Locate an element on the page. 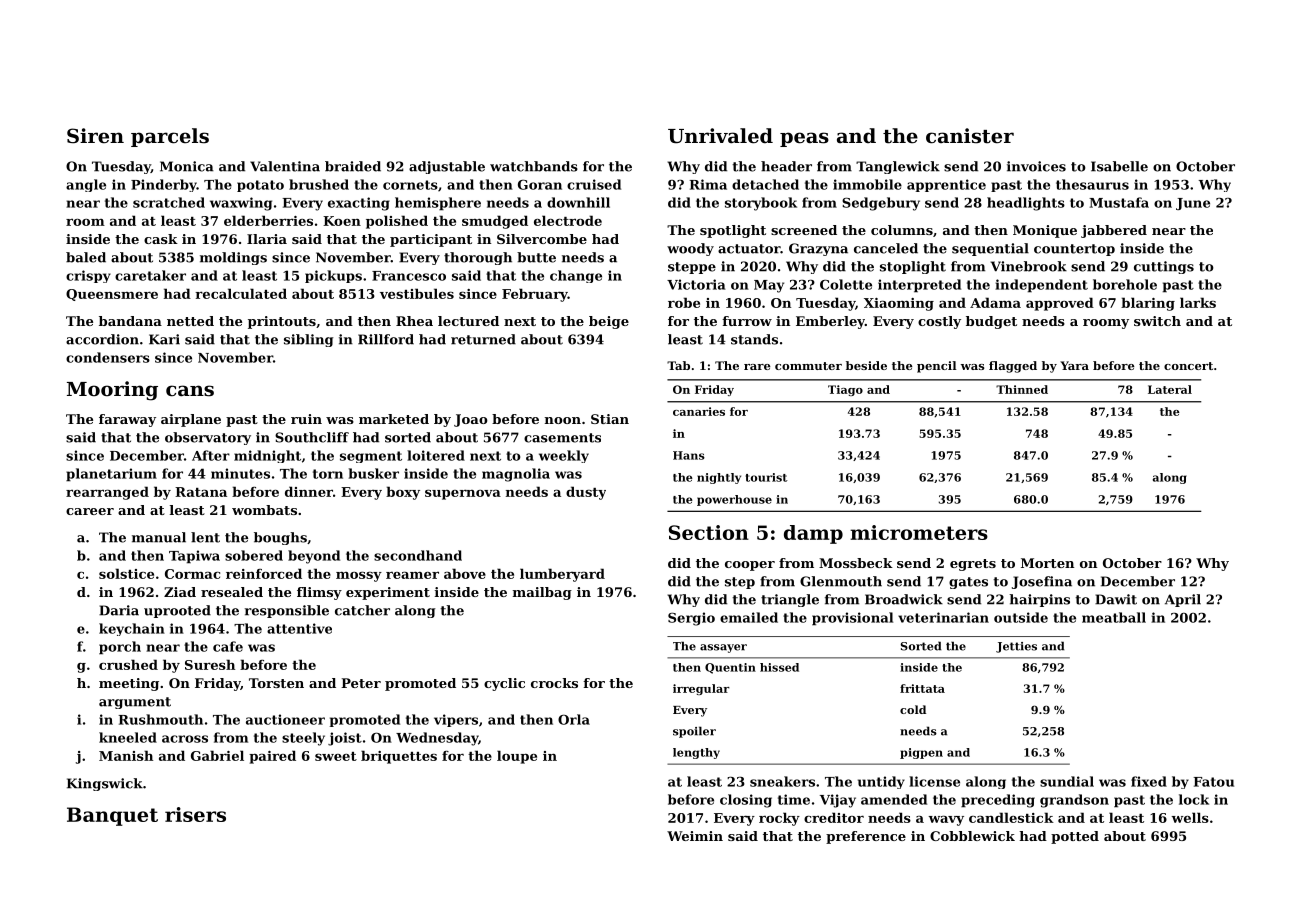 The height and width of the page is (924, 1308). faraway is located at coordinates (127, 420).
